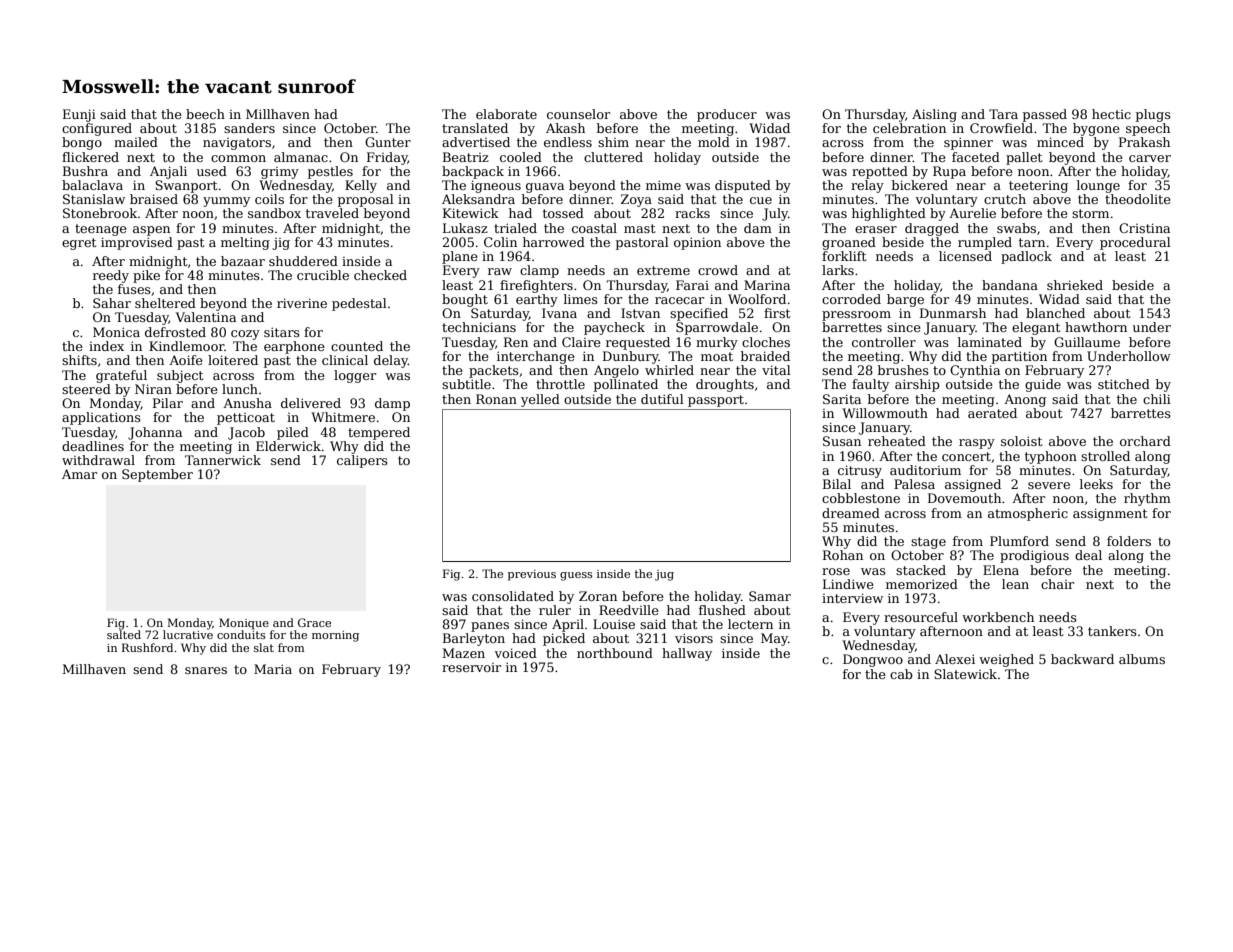  Describe the element at coordinates (147, 647) in the image. I see `Rushford` at that location.
